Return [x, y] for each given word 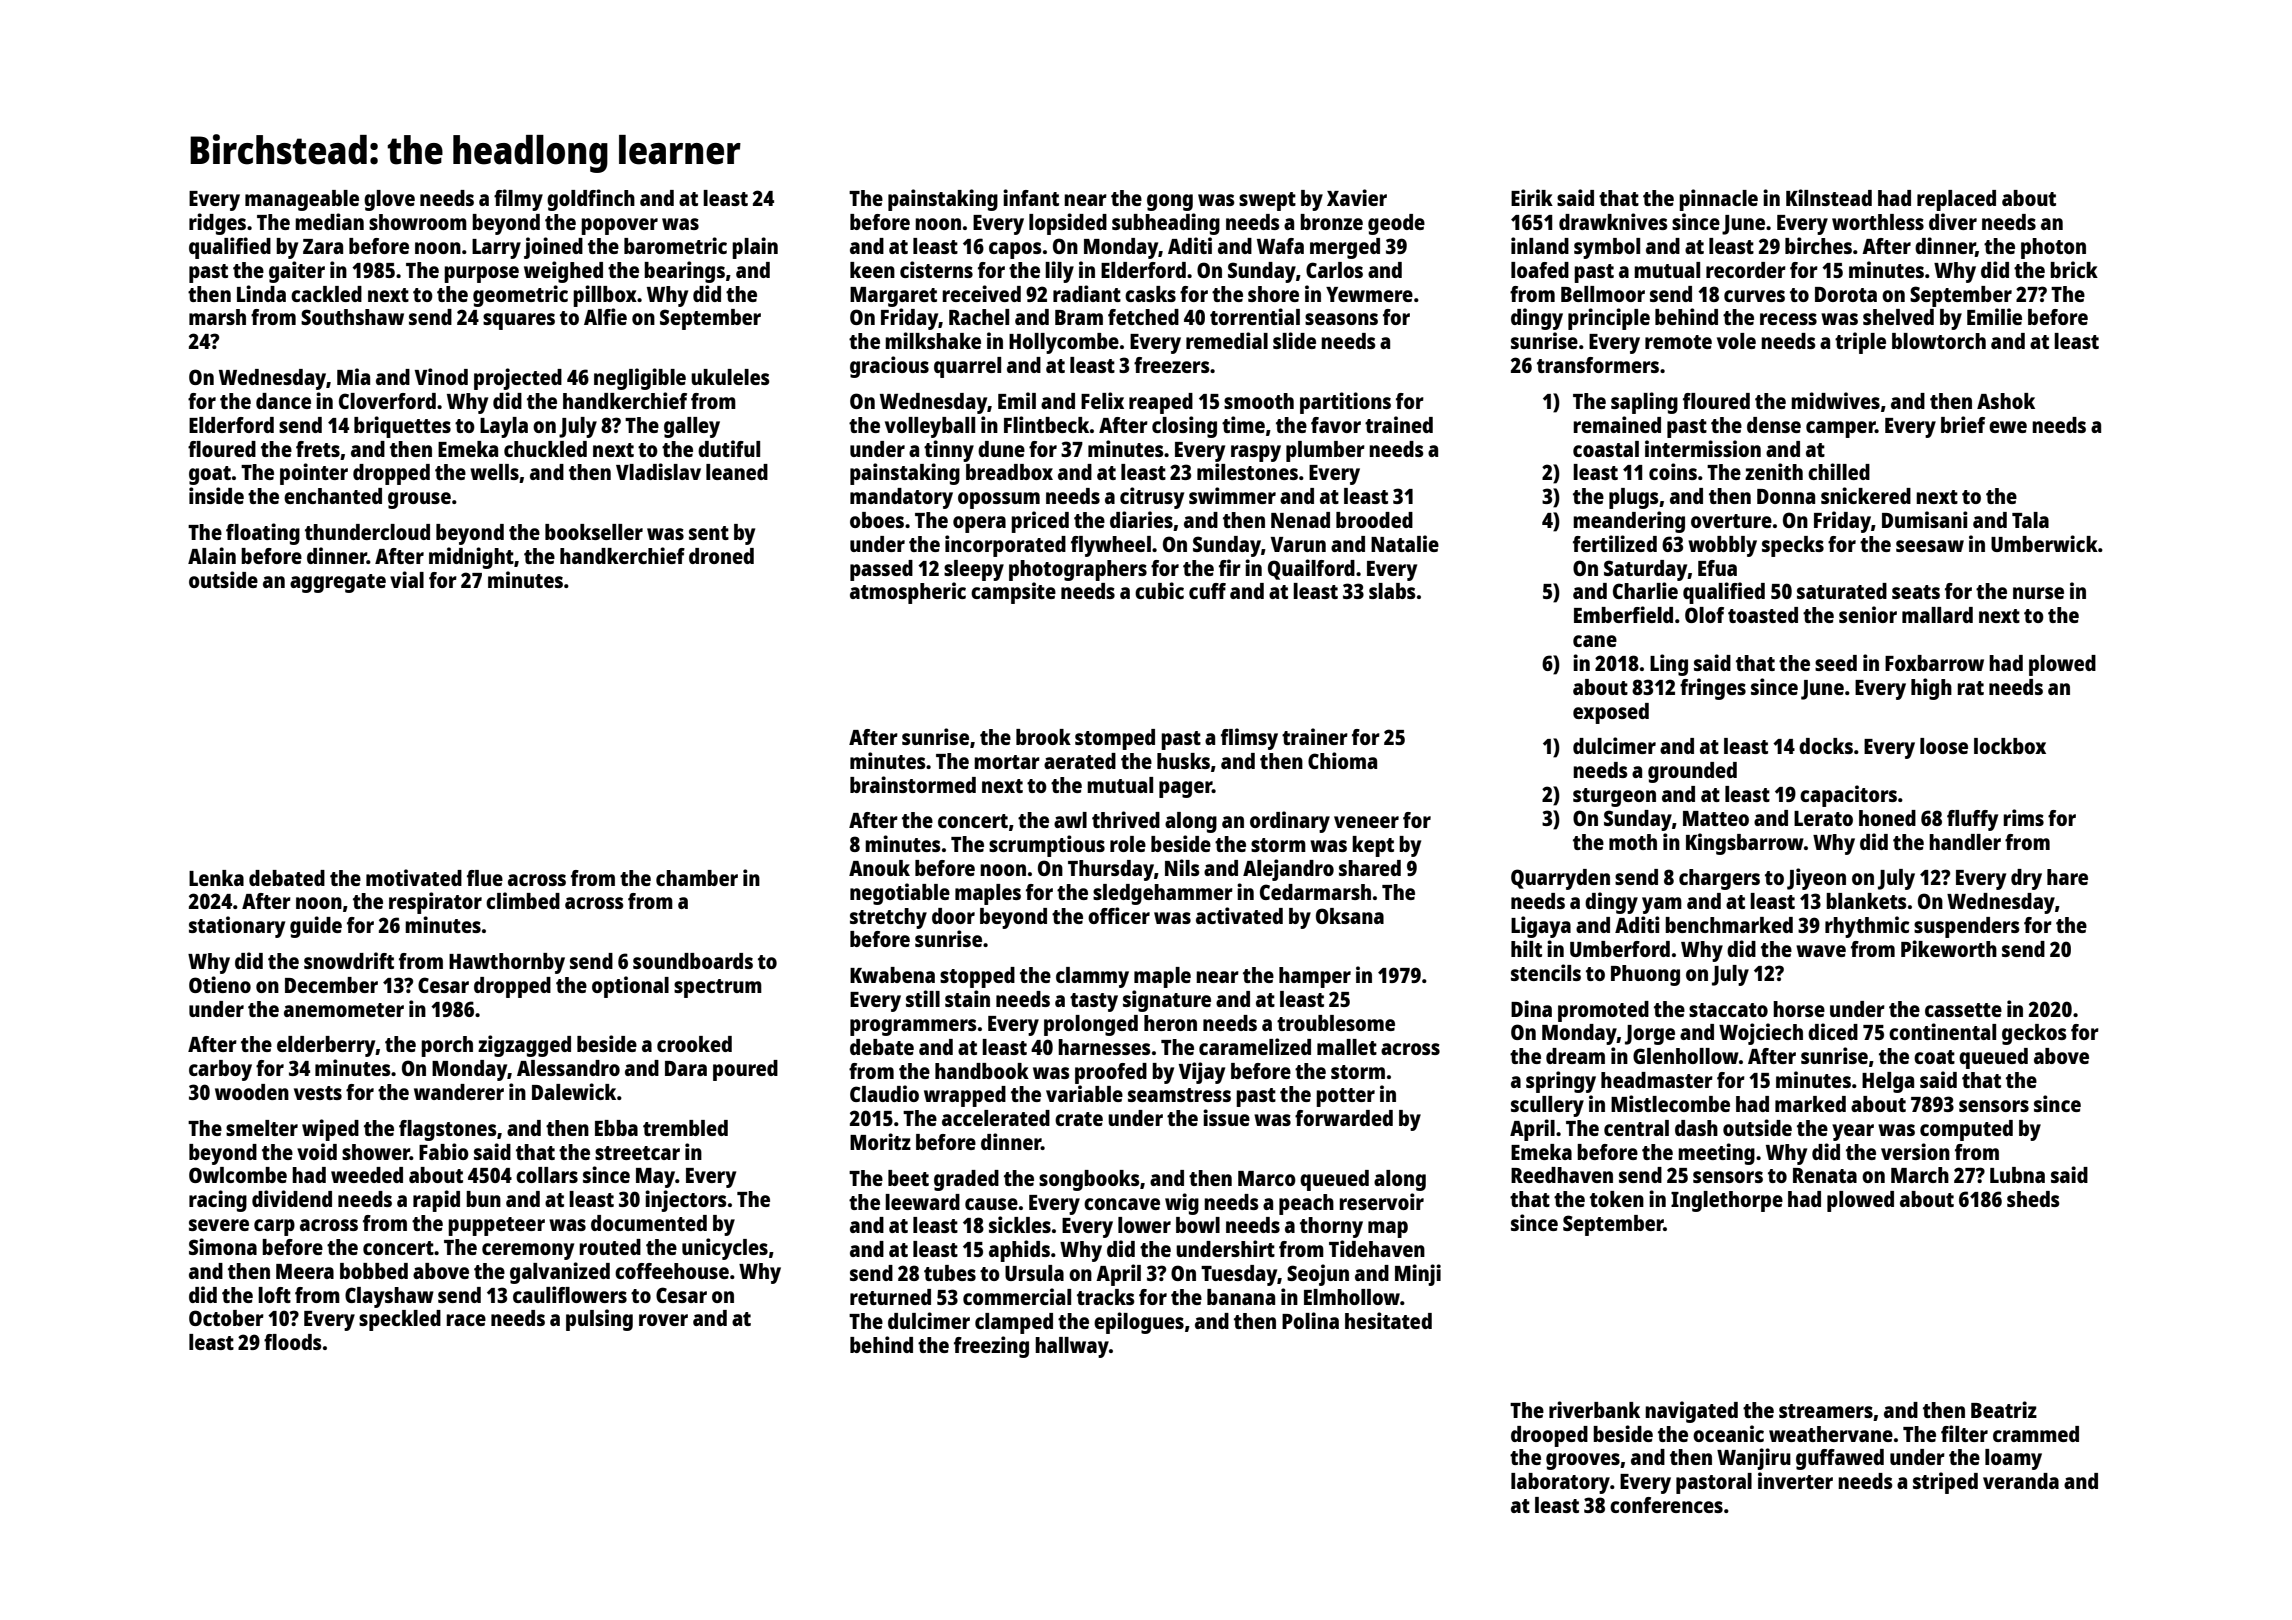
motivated [414, 877]
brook [1043, 737]
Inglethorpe [1727, 1201]
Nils [1182, 867]
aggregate [338, 583]
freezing [991, 1347]
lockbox [2010, 746]
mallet [1347, 1047]
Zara [323, 246]
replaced [1956, 200]
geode [1396, 224]
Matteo [1716, 818]
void [317, 1151]
